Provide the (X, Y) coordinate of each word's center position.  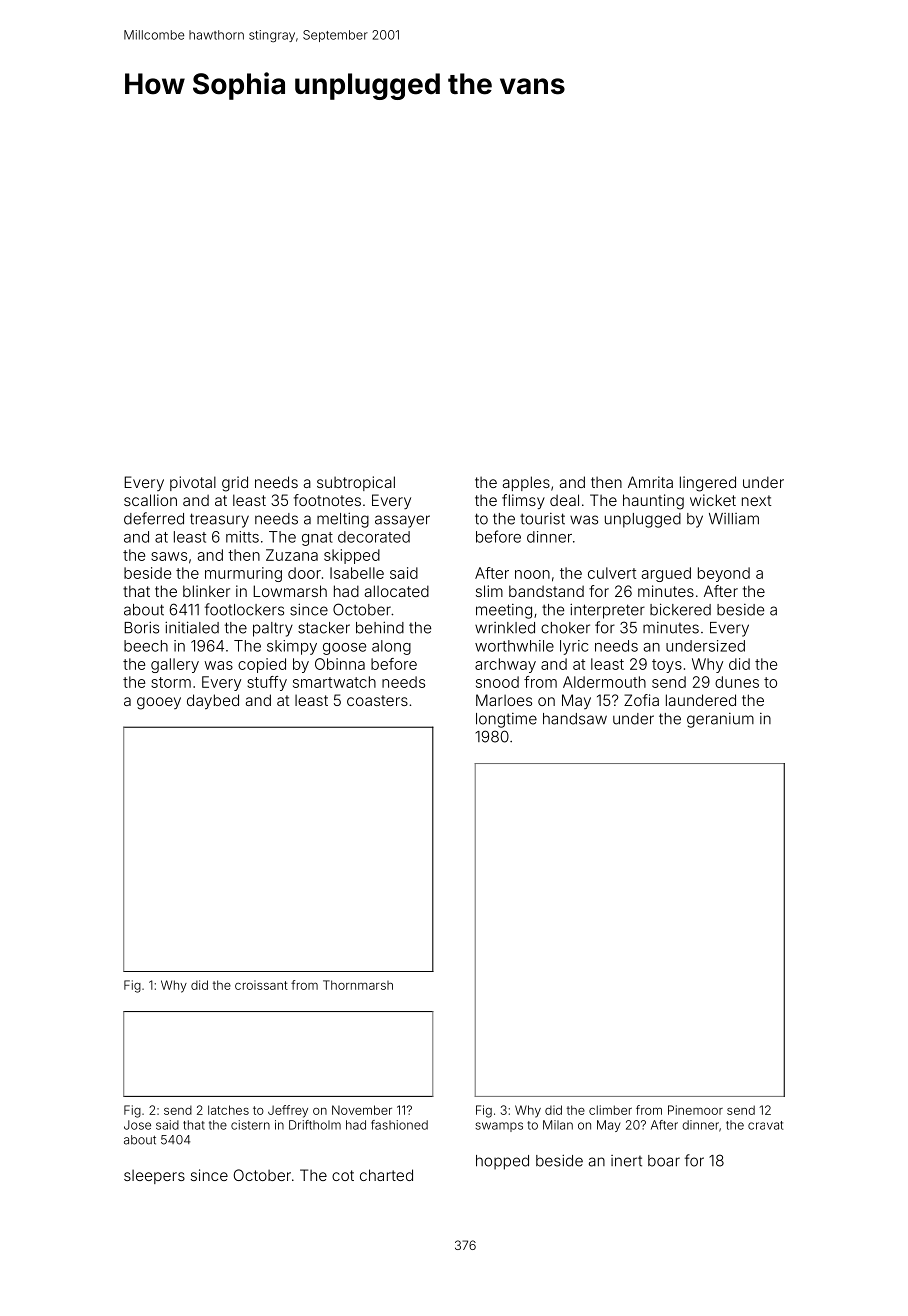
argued (666, 574)
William (734, 519)
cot (343, 1175)
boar (664, 1161)
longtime (506, 720)
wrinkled (505, 628)
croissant (261, 985)
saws (169, 556)
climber (610, 1110)
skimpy (292, 647)
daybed (213, 701)
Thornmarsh (358, 985)
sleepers (154, 1177)
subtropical (356, 483)
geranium (720, 720)
